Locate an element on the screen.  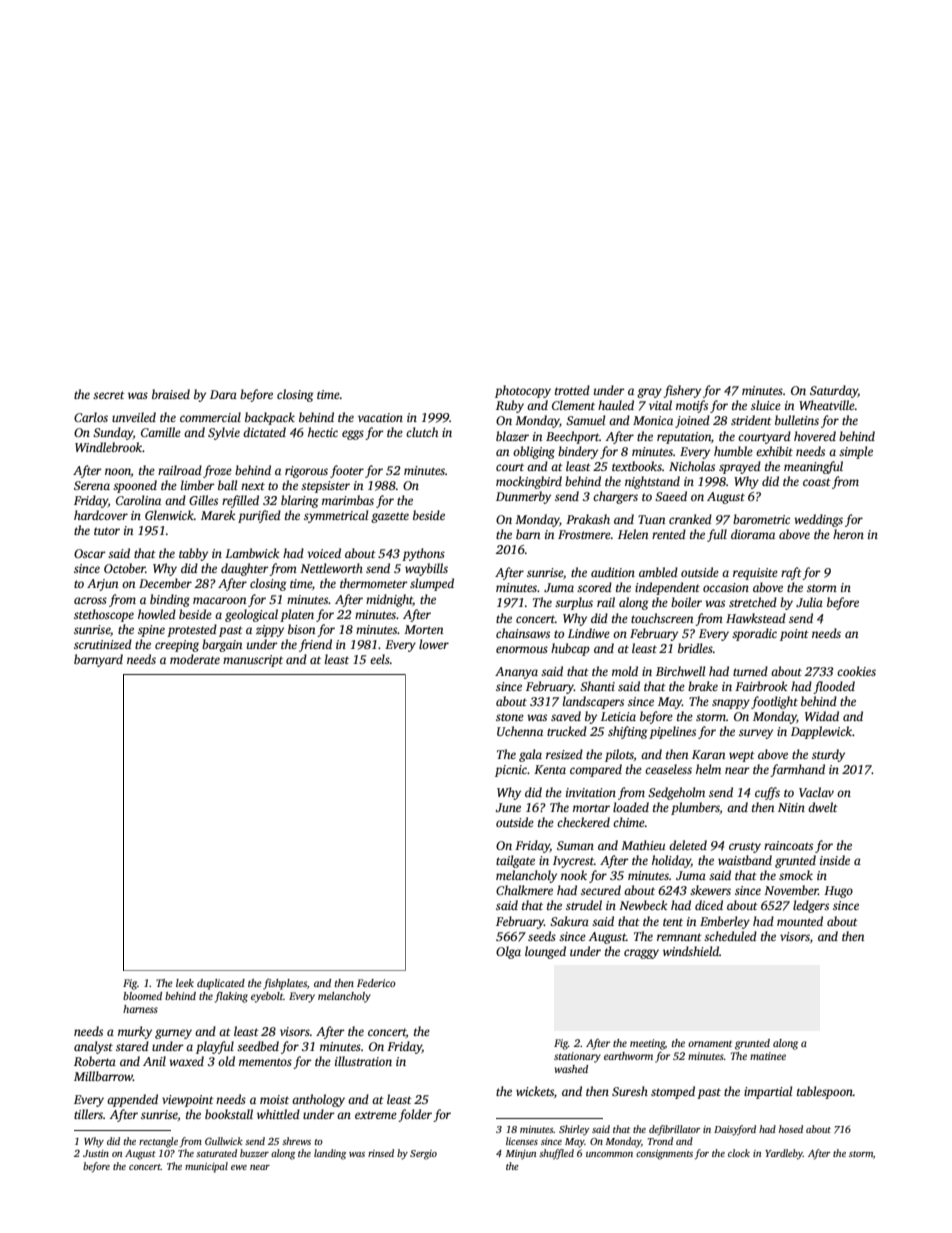
meaningful is located at coordinates (813, 467).
